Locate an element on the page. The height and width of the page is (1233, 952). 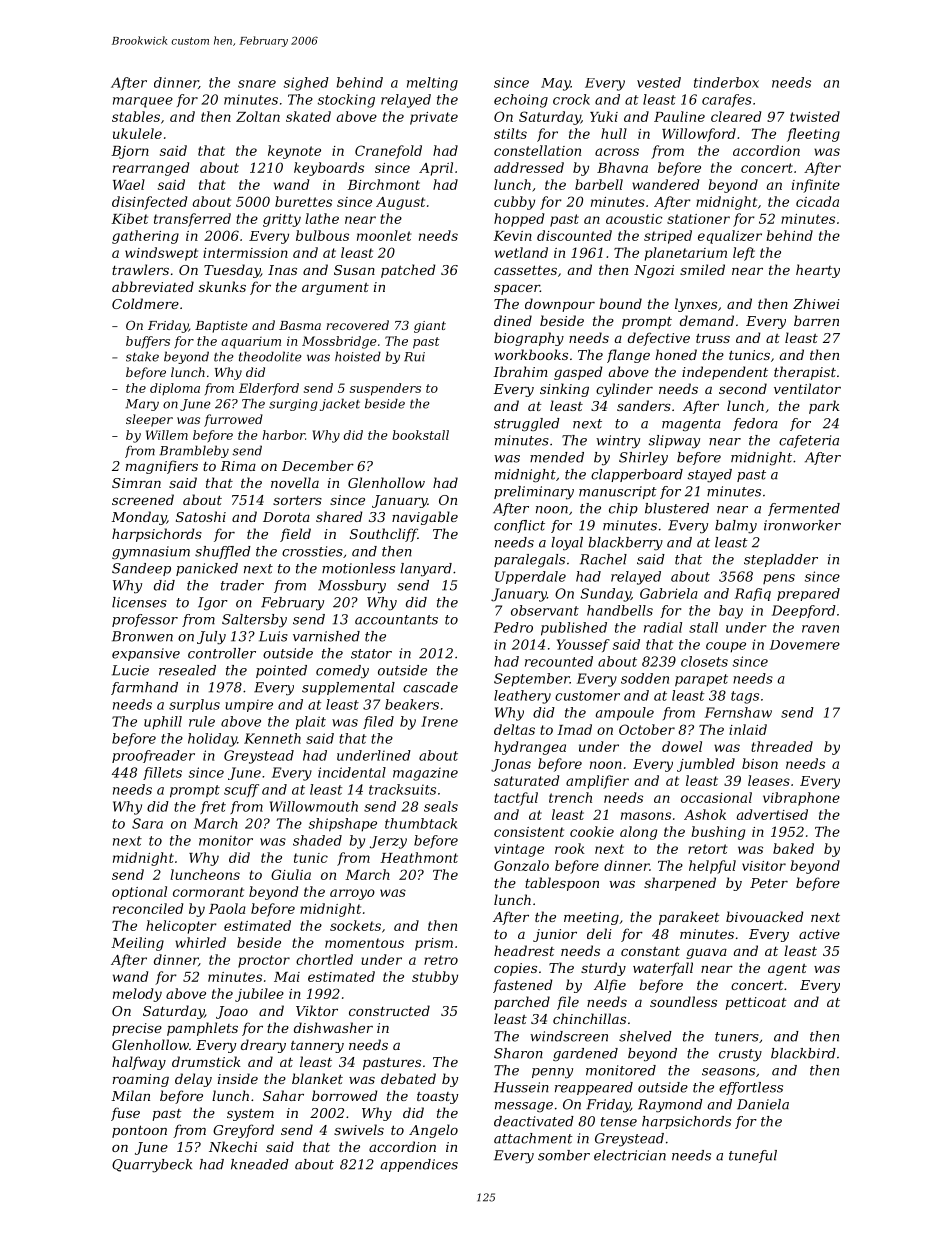
Gabriela is located at coordinates (669, 593).
